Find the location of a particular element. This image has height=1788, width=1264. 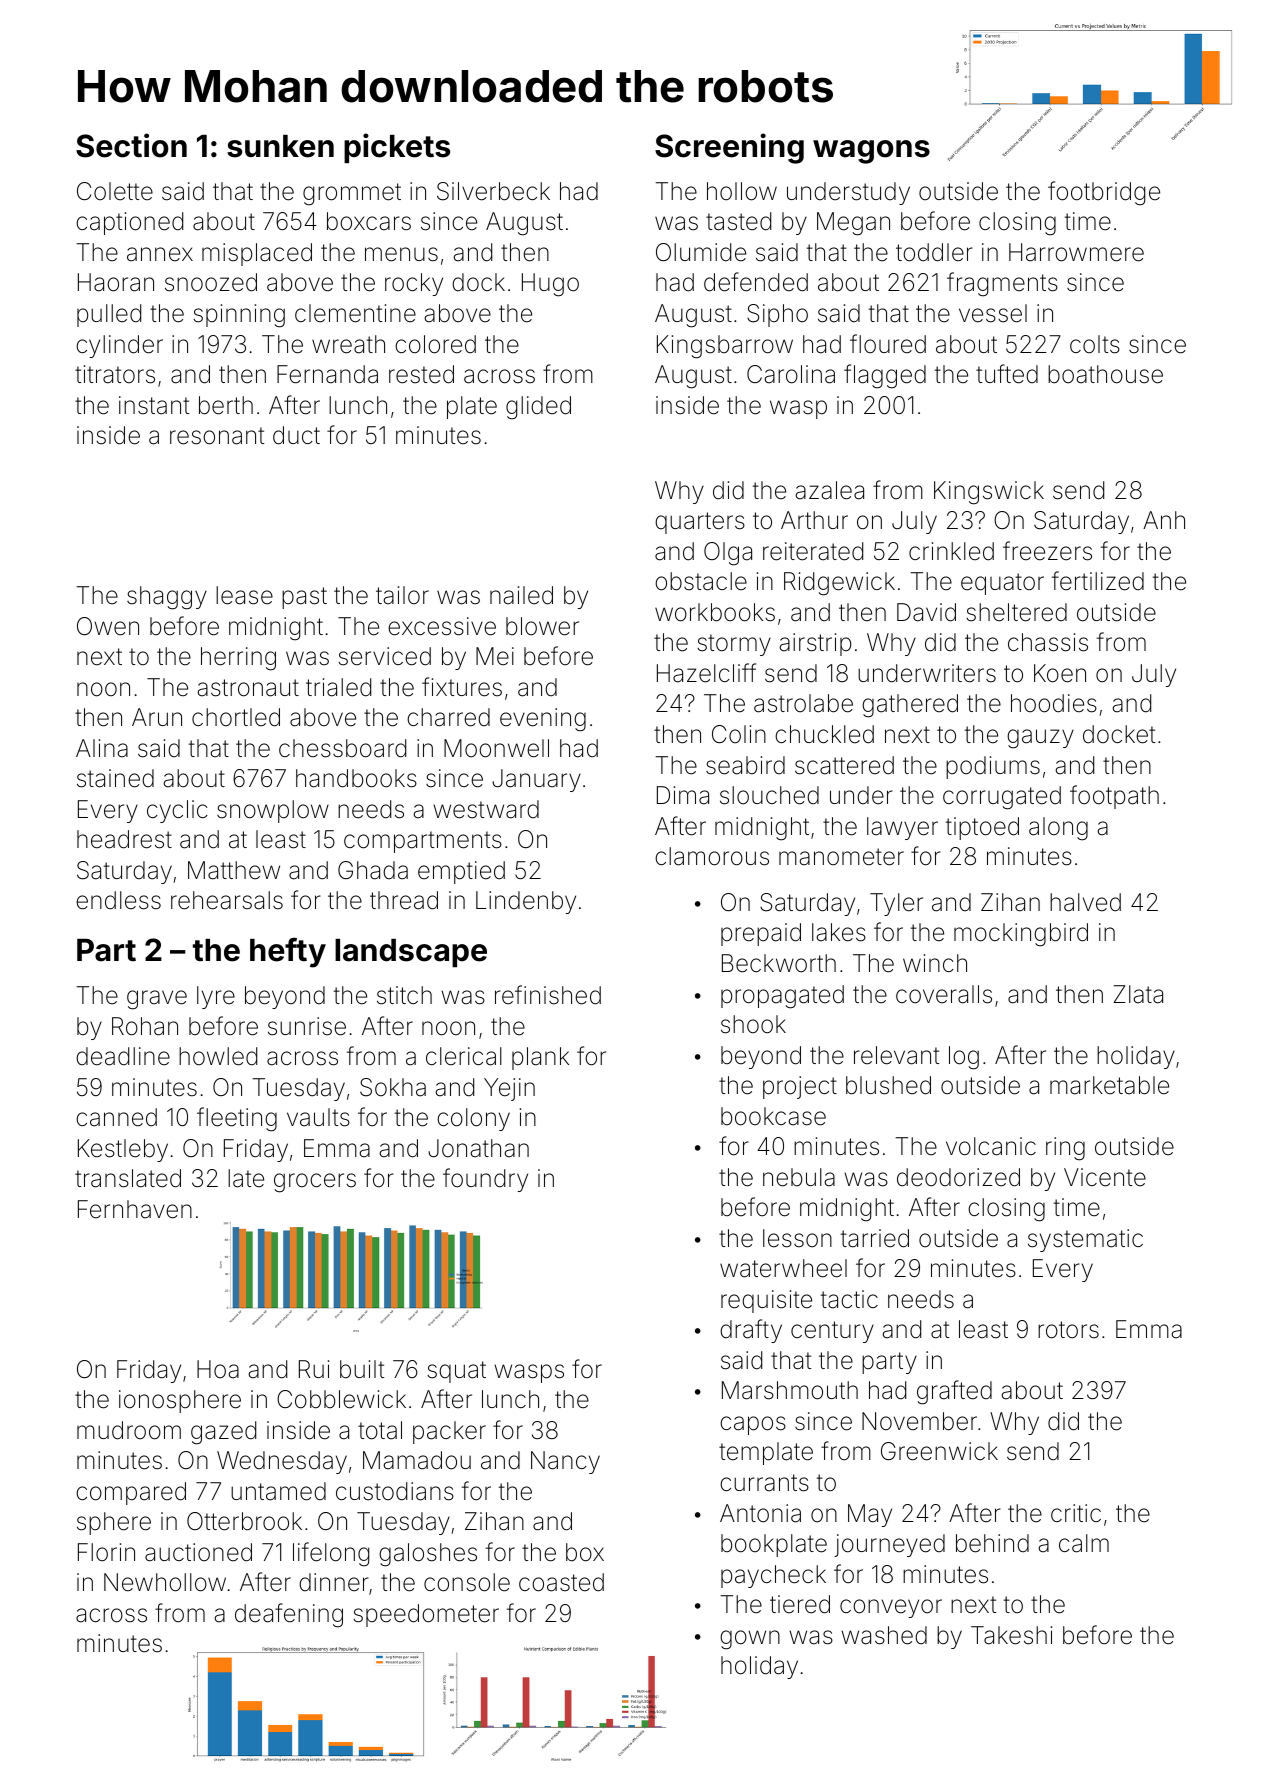

sunken is located at coordinates (280, 146).
